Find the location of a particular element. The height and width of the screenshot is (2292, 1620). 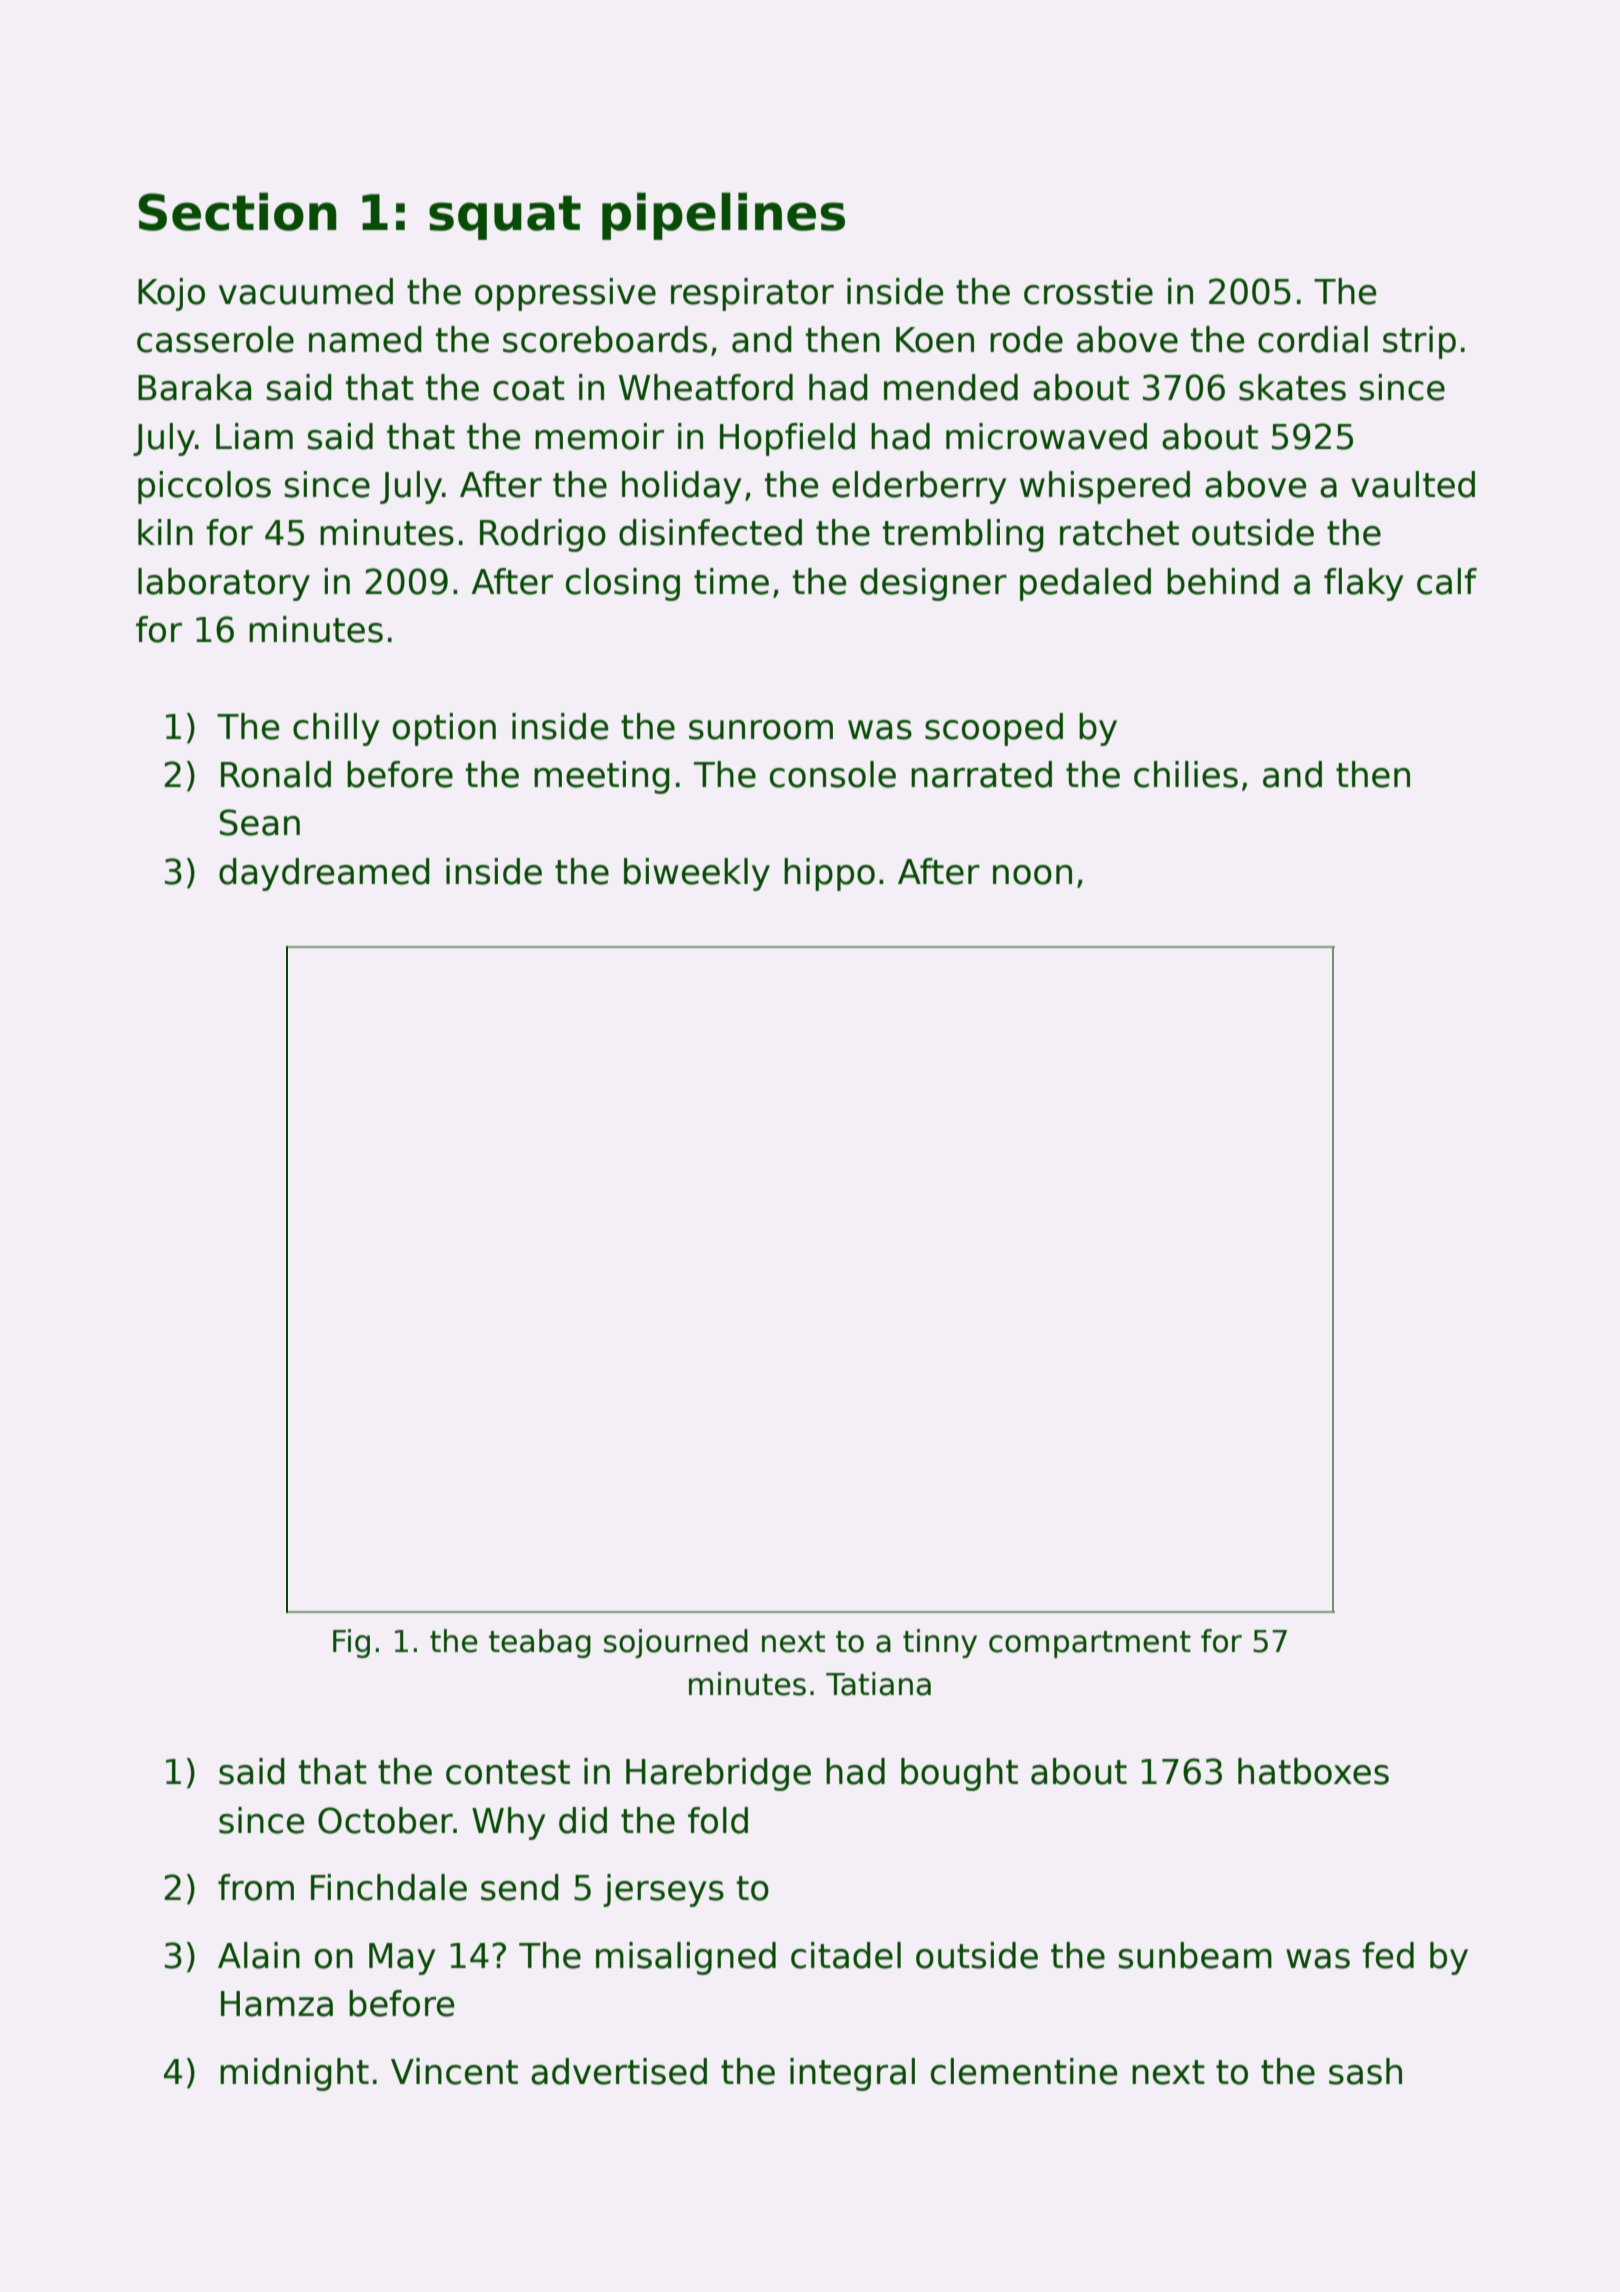

midnight is located at coordinates (294, 2074).
